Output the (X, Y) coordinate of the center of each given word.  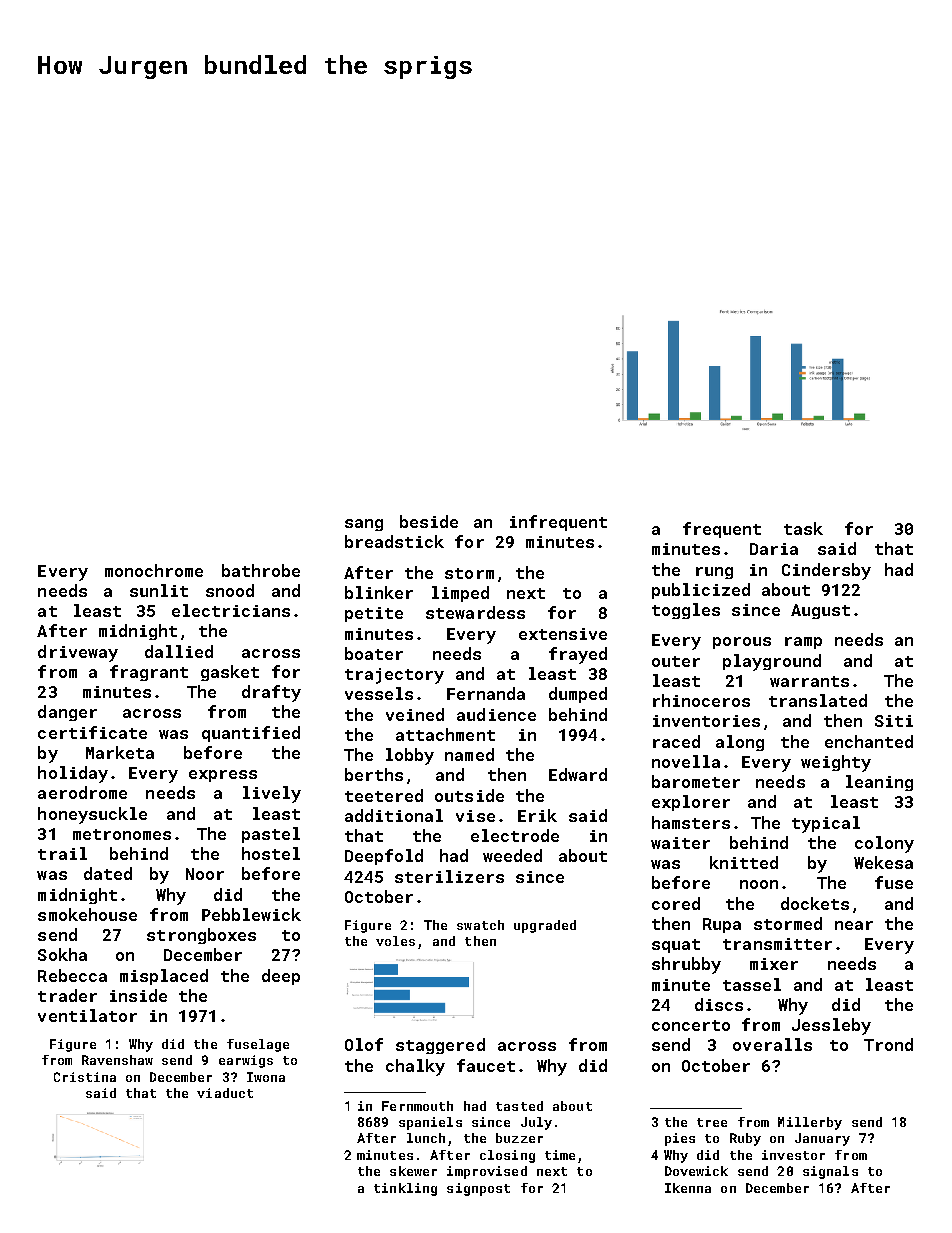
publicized (701, 591)
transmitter (777, 944)
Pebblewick (251, 914)
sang (364, 525)
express (223, 776)
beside (429, 521)
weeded (512, 855)
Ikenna (688, 1188)
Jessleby (831, 1026)
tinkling (405, 1189)
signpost (478, 1189)
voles (395, 941)
